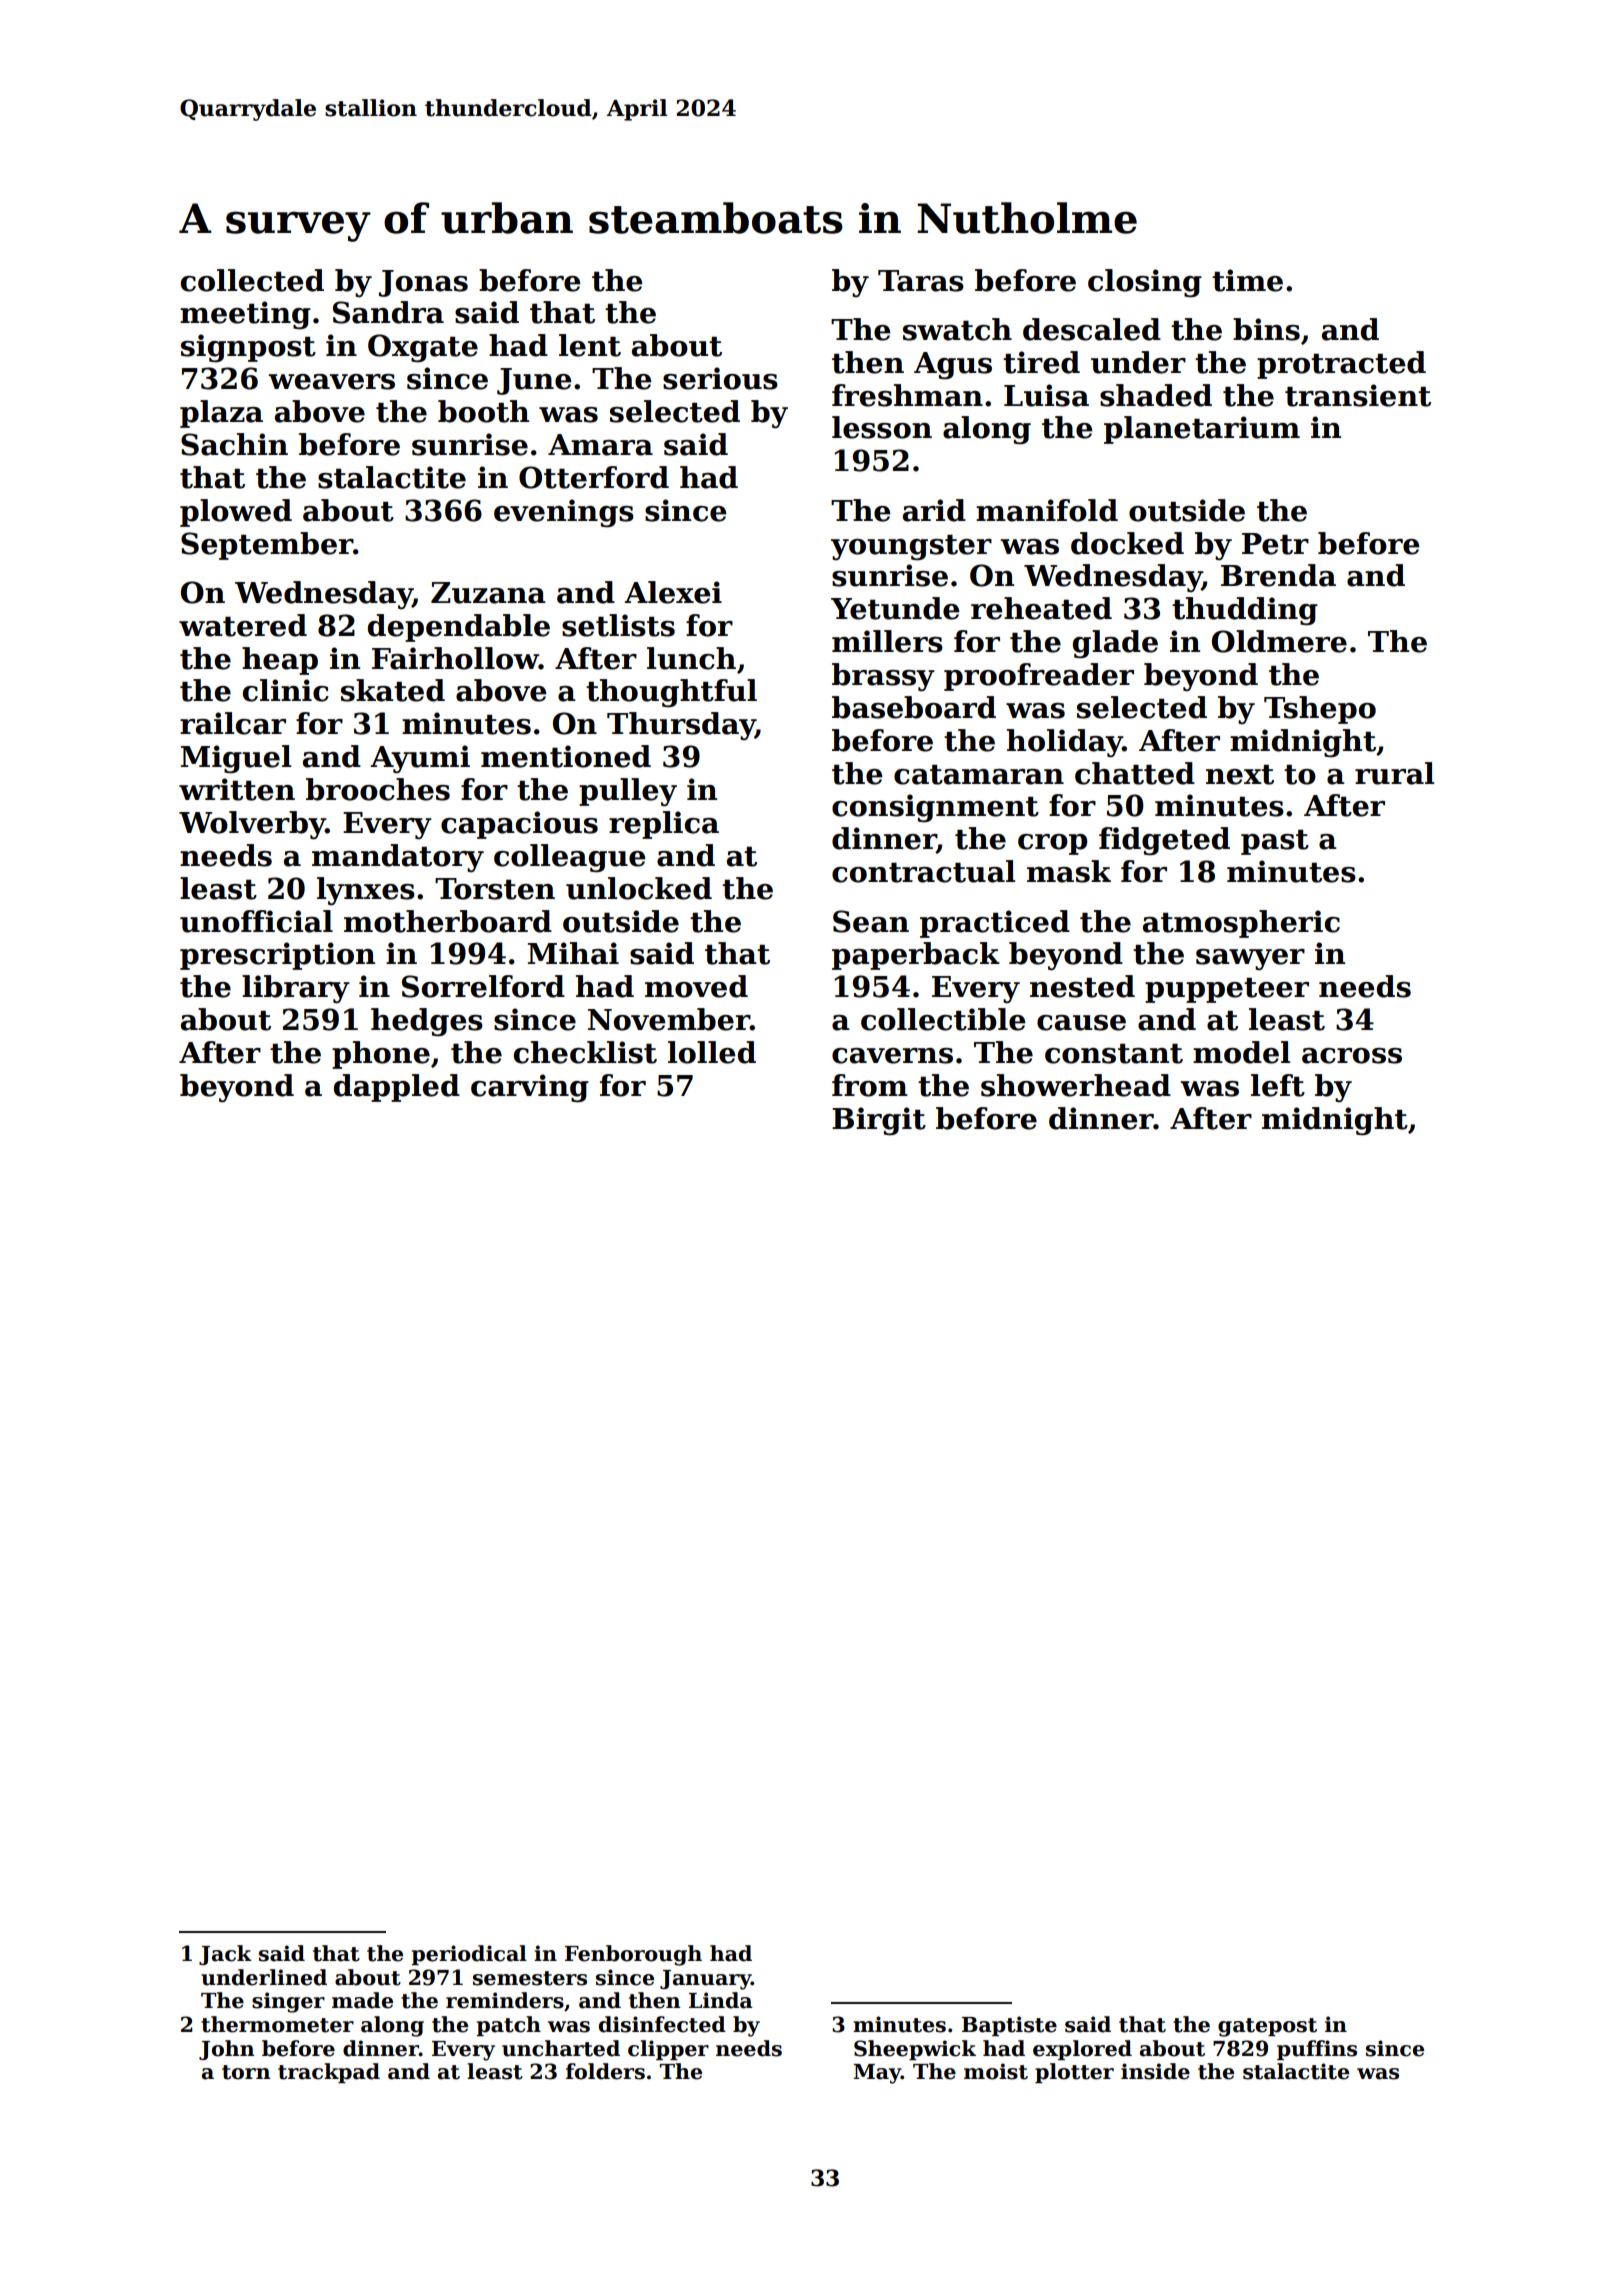 This image has height=2292, width=1620. Describe the element at coordinates (879, 1121) in the image. I see `Birgit` at that location.
